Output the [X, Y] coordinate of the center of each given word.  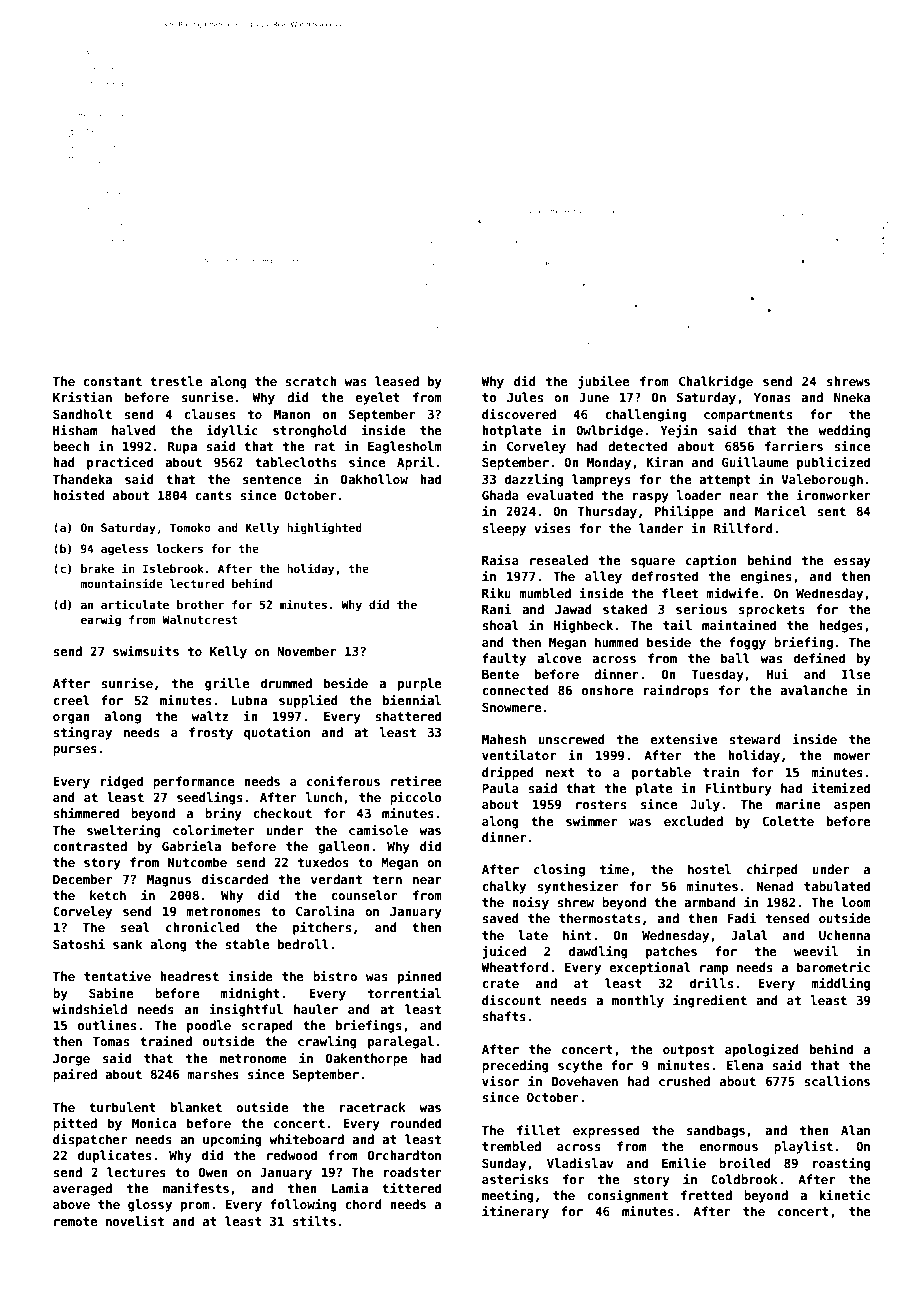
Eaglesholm [405, 447]
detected [637, 446]
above [71, 1204]
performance [194, 782]
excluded [693, 821]
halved [134, 430]
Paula [500, 788]
